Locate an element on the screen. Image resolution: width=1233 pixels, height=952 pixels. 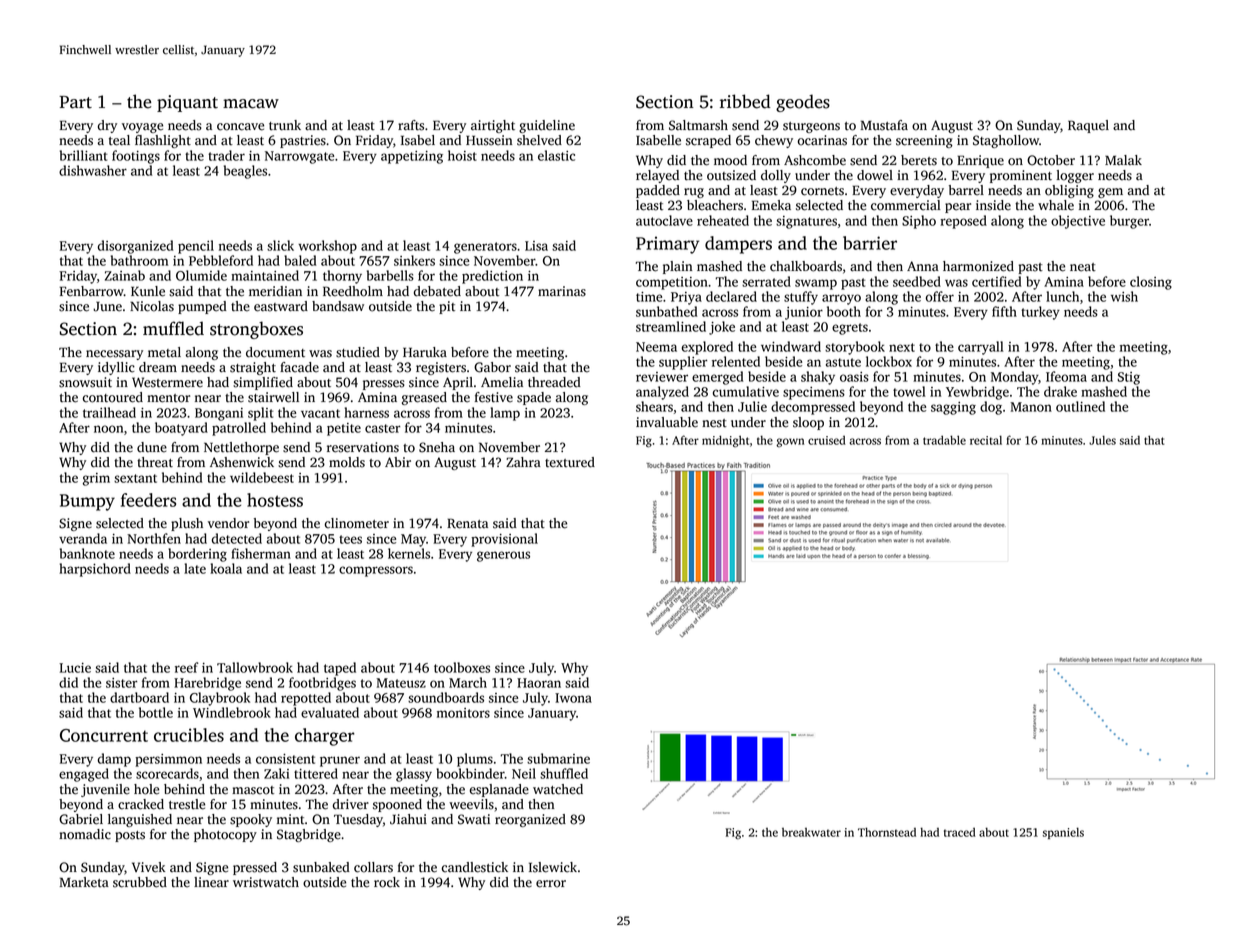
Malak is located at coordinates (1123, 160).
